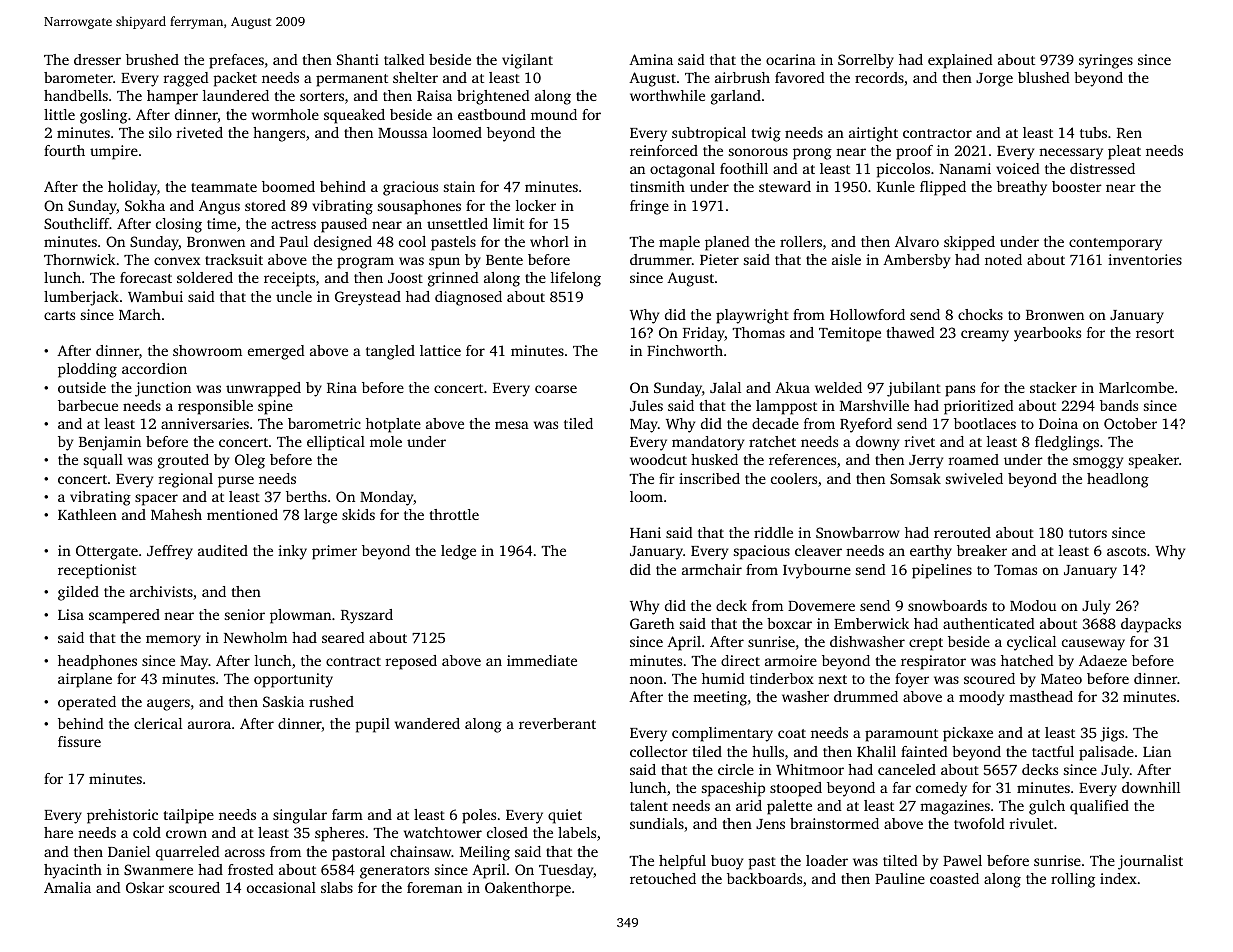 This document has width=1233, height=952. What do you see at coordinates (775, 423) in the document?
I see `decade` at bounding box center [775, 423].
